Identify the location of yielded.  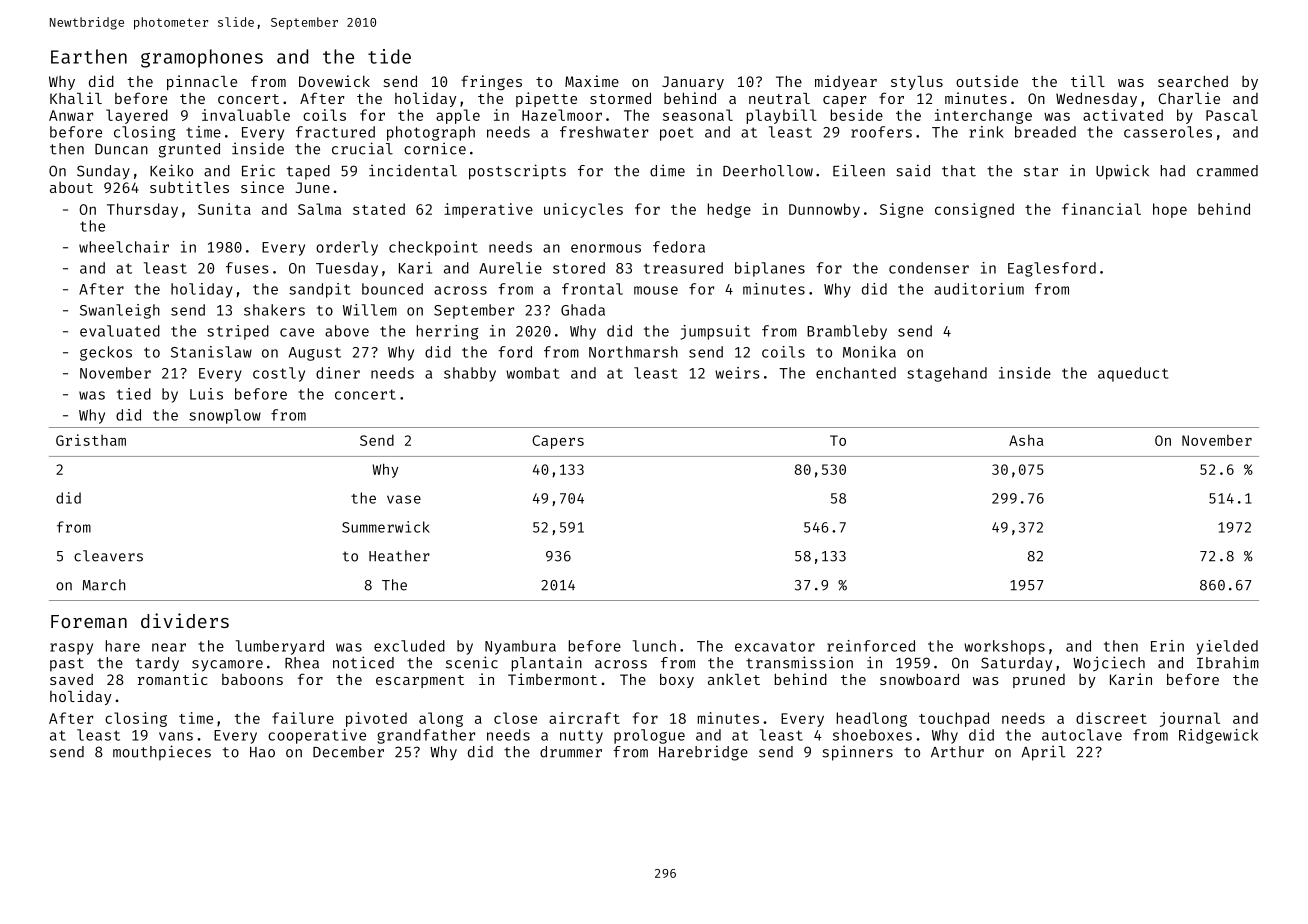
(1227, 647).
